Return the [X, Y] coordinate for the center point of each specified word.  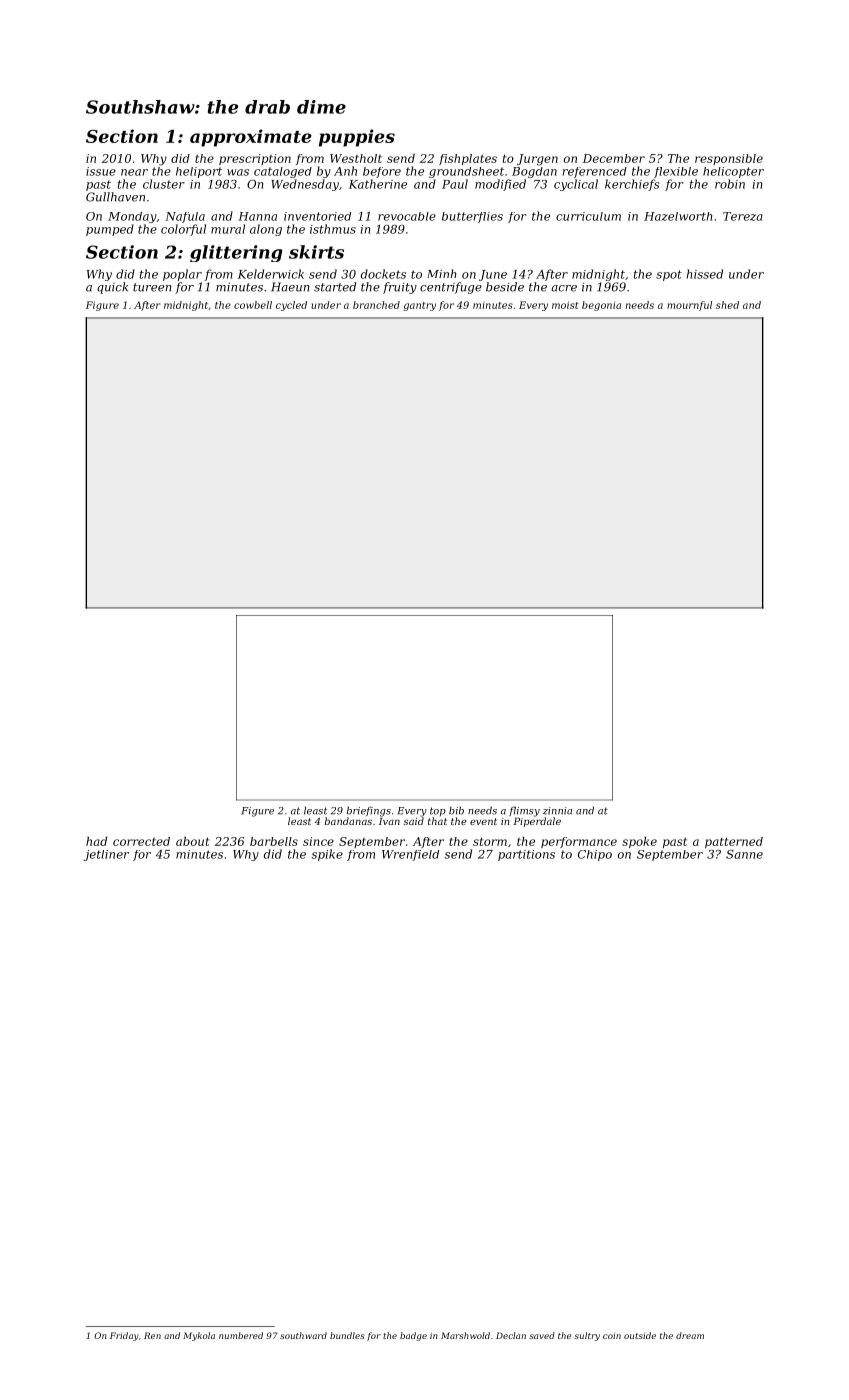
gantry [420, 306]
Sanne [744, 854]
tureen [152, 287]
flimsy [524, 811]
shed [727, 305]
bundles [347, 1335]
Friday [124, 1336]
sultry [587, 1336]
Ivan [389, 821]
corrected [141, 841]
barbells [274, 841]
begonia [601, 306]
